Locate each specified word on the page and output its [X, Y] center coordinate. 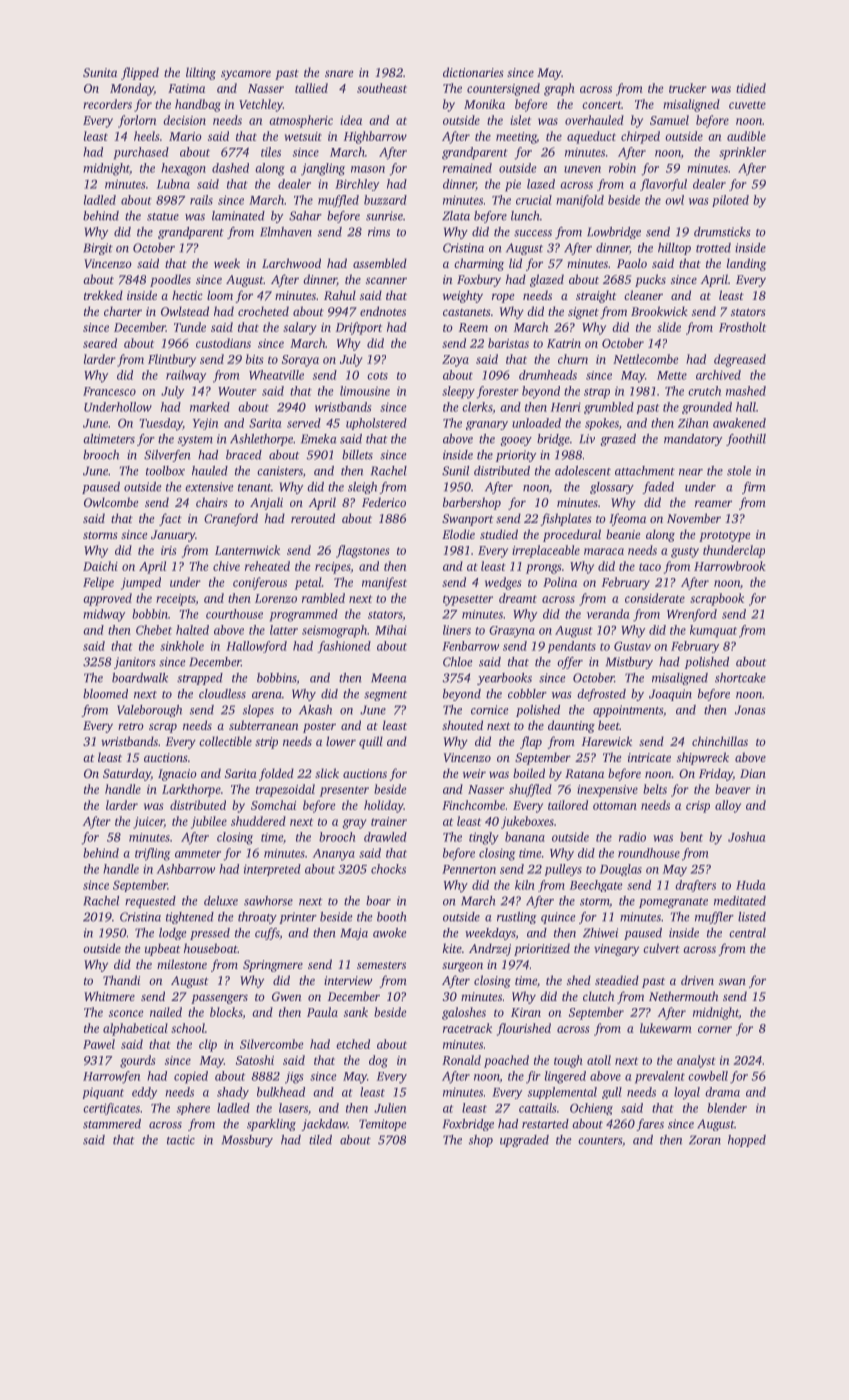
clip [208, 1045]
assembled [380, 263]
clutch [598, 996]
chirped [640, 137]
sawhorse [268, 901]
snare [339, 73]
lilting [201, 73]
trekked [103, 295]
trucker [688, 88]
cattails [537, 1108]
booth [392, 917]
